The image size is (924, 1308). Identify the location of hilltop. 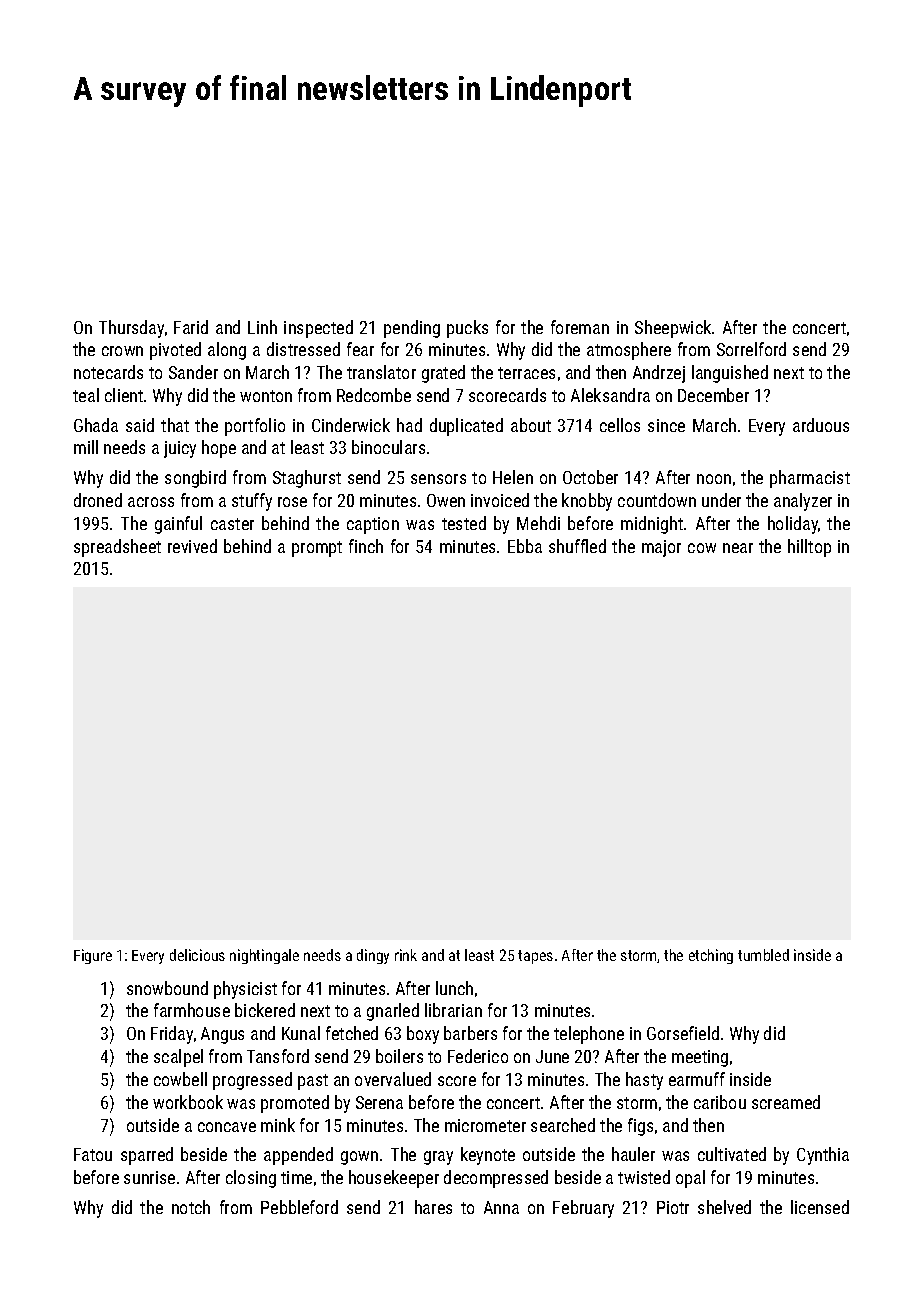
(809, 548).
